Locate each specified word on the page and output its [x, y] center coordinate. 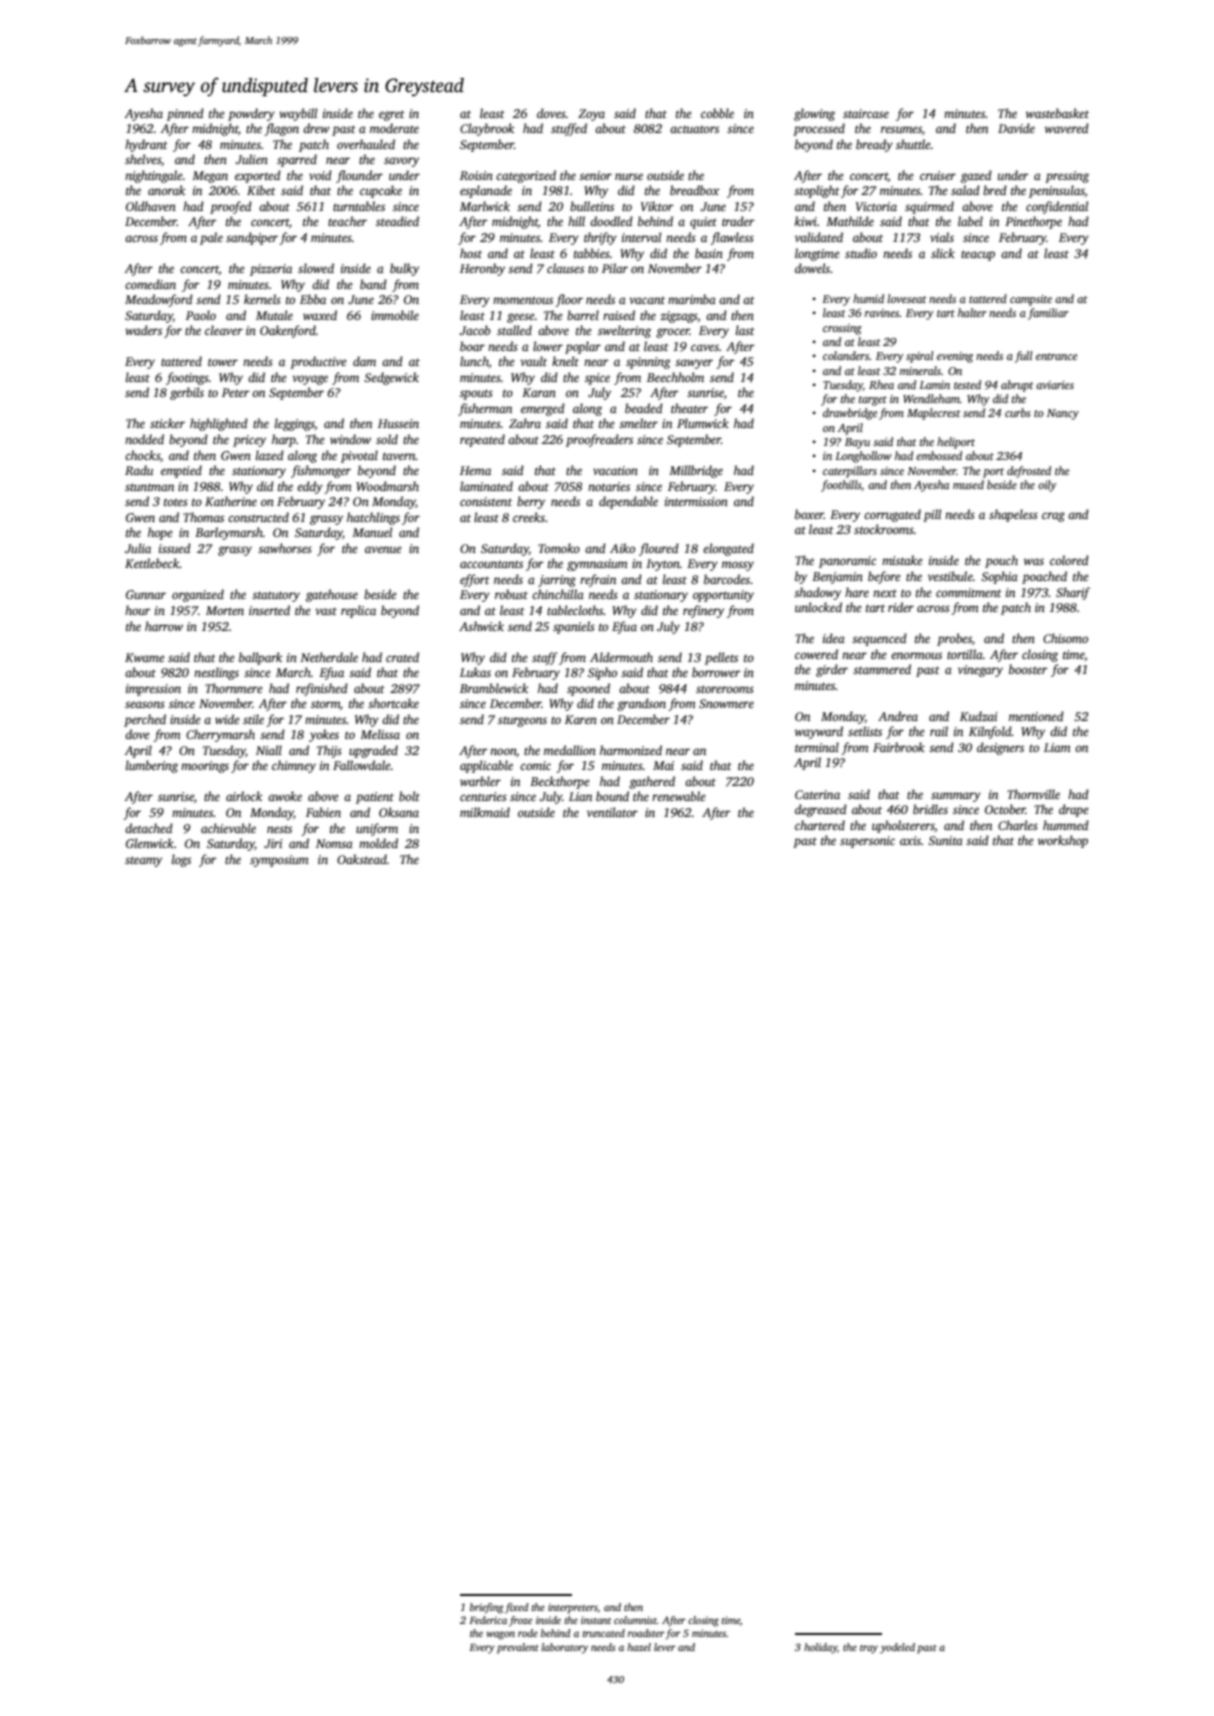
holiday [820, 1648]
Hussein [398, 423]
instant [596, 1620]
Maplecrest [933, 414]
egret [392, 115]
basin [709, 253]
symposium [279, 861]
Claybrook [487, 129]
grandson [641, 704]
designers [1000, 748]
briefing [486, 1608]
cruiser [938, 175]
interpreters [573, 1608]
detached [149, 828]
